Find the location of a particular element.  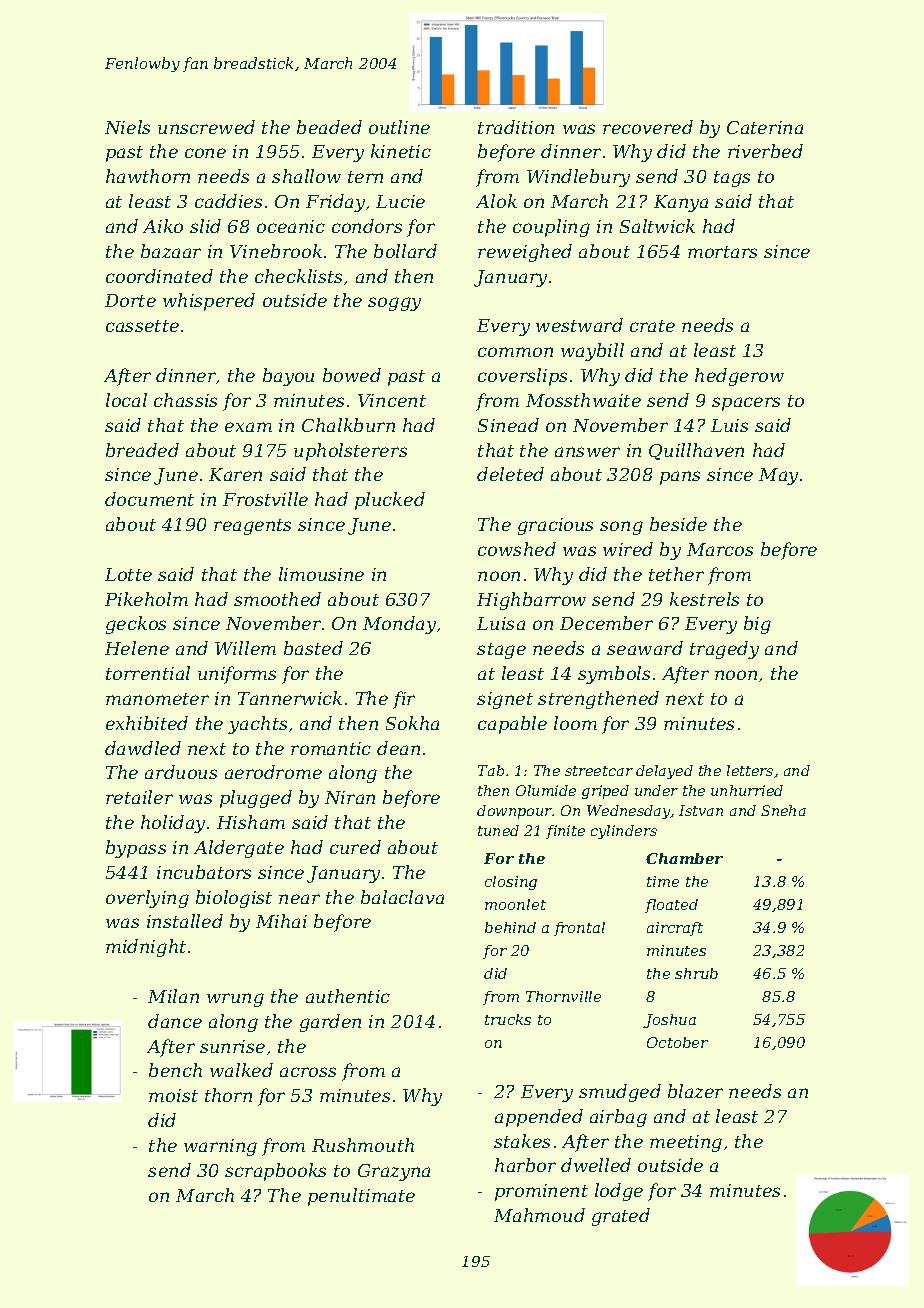

oceanic is located at coordinates (291, 226).
